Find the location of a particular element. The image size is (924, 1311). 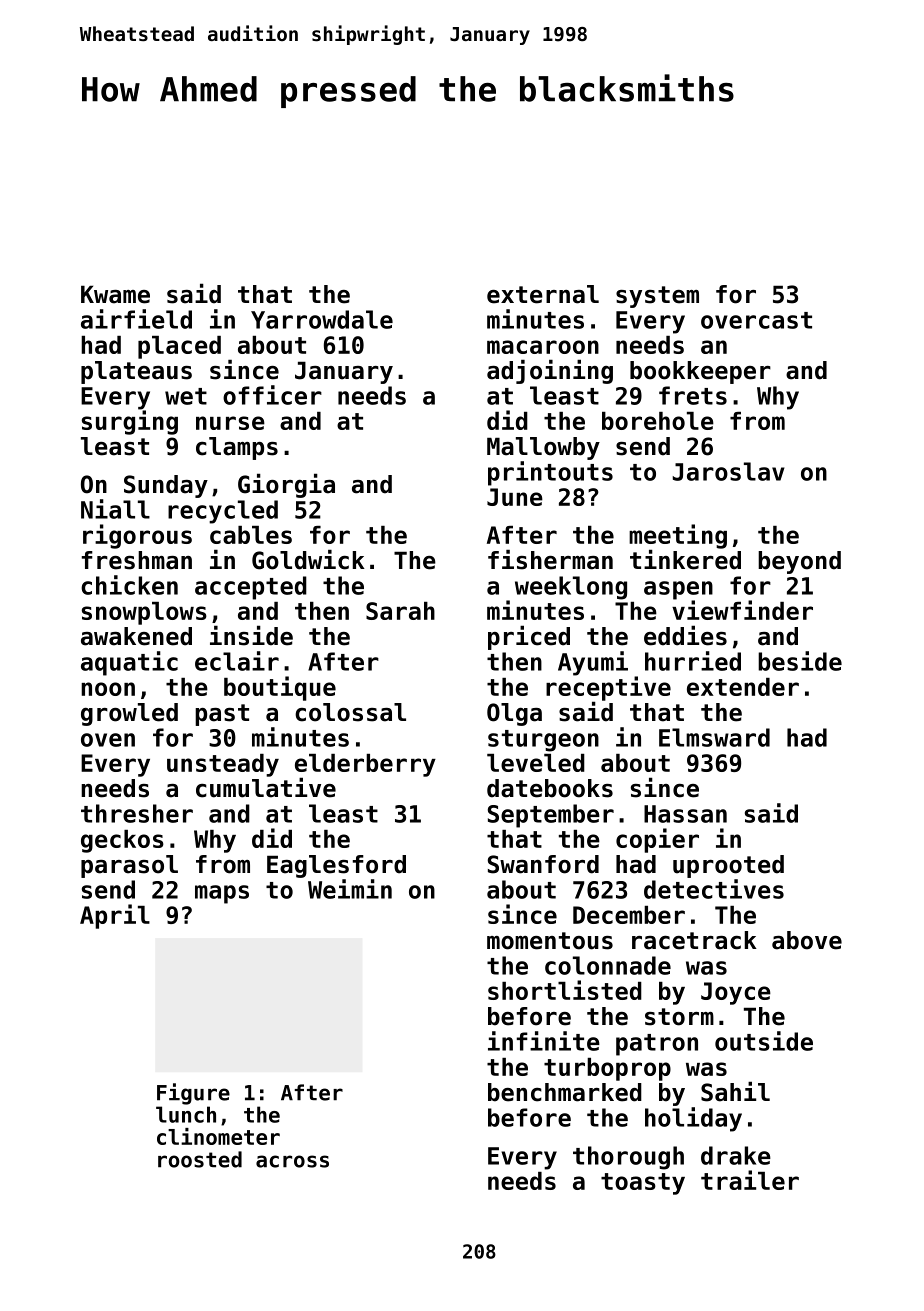

colossal is located at coordinates (350, 712).
